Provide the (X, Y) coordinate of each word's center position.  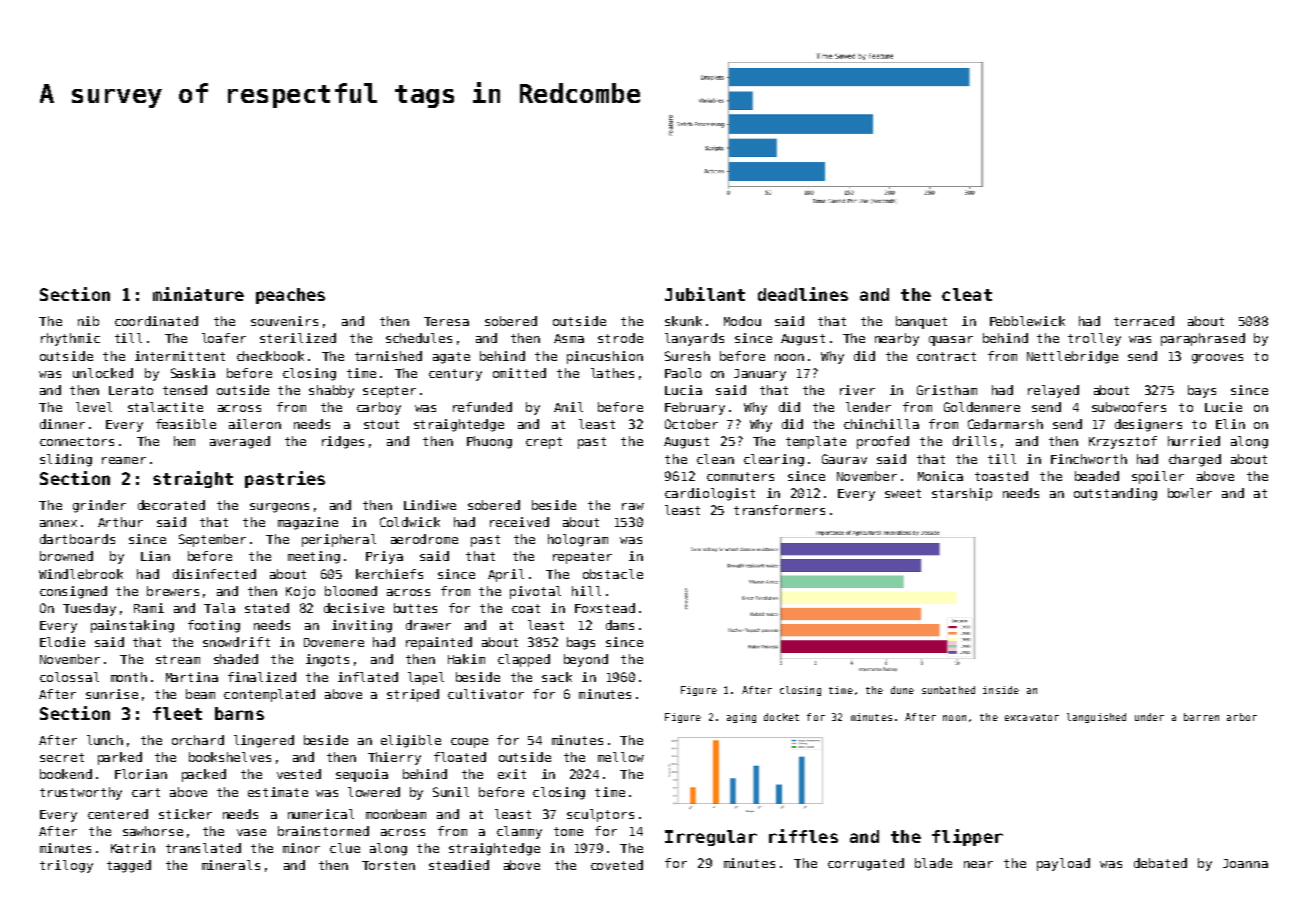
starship (962, 494)
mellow (621, 757)
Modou (742, 321)
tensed (185, 390)
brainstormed (323, 831)
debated (1160, 863)
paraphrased (1203, 339)
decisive (354, 608)
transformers (779, 510)
